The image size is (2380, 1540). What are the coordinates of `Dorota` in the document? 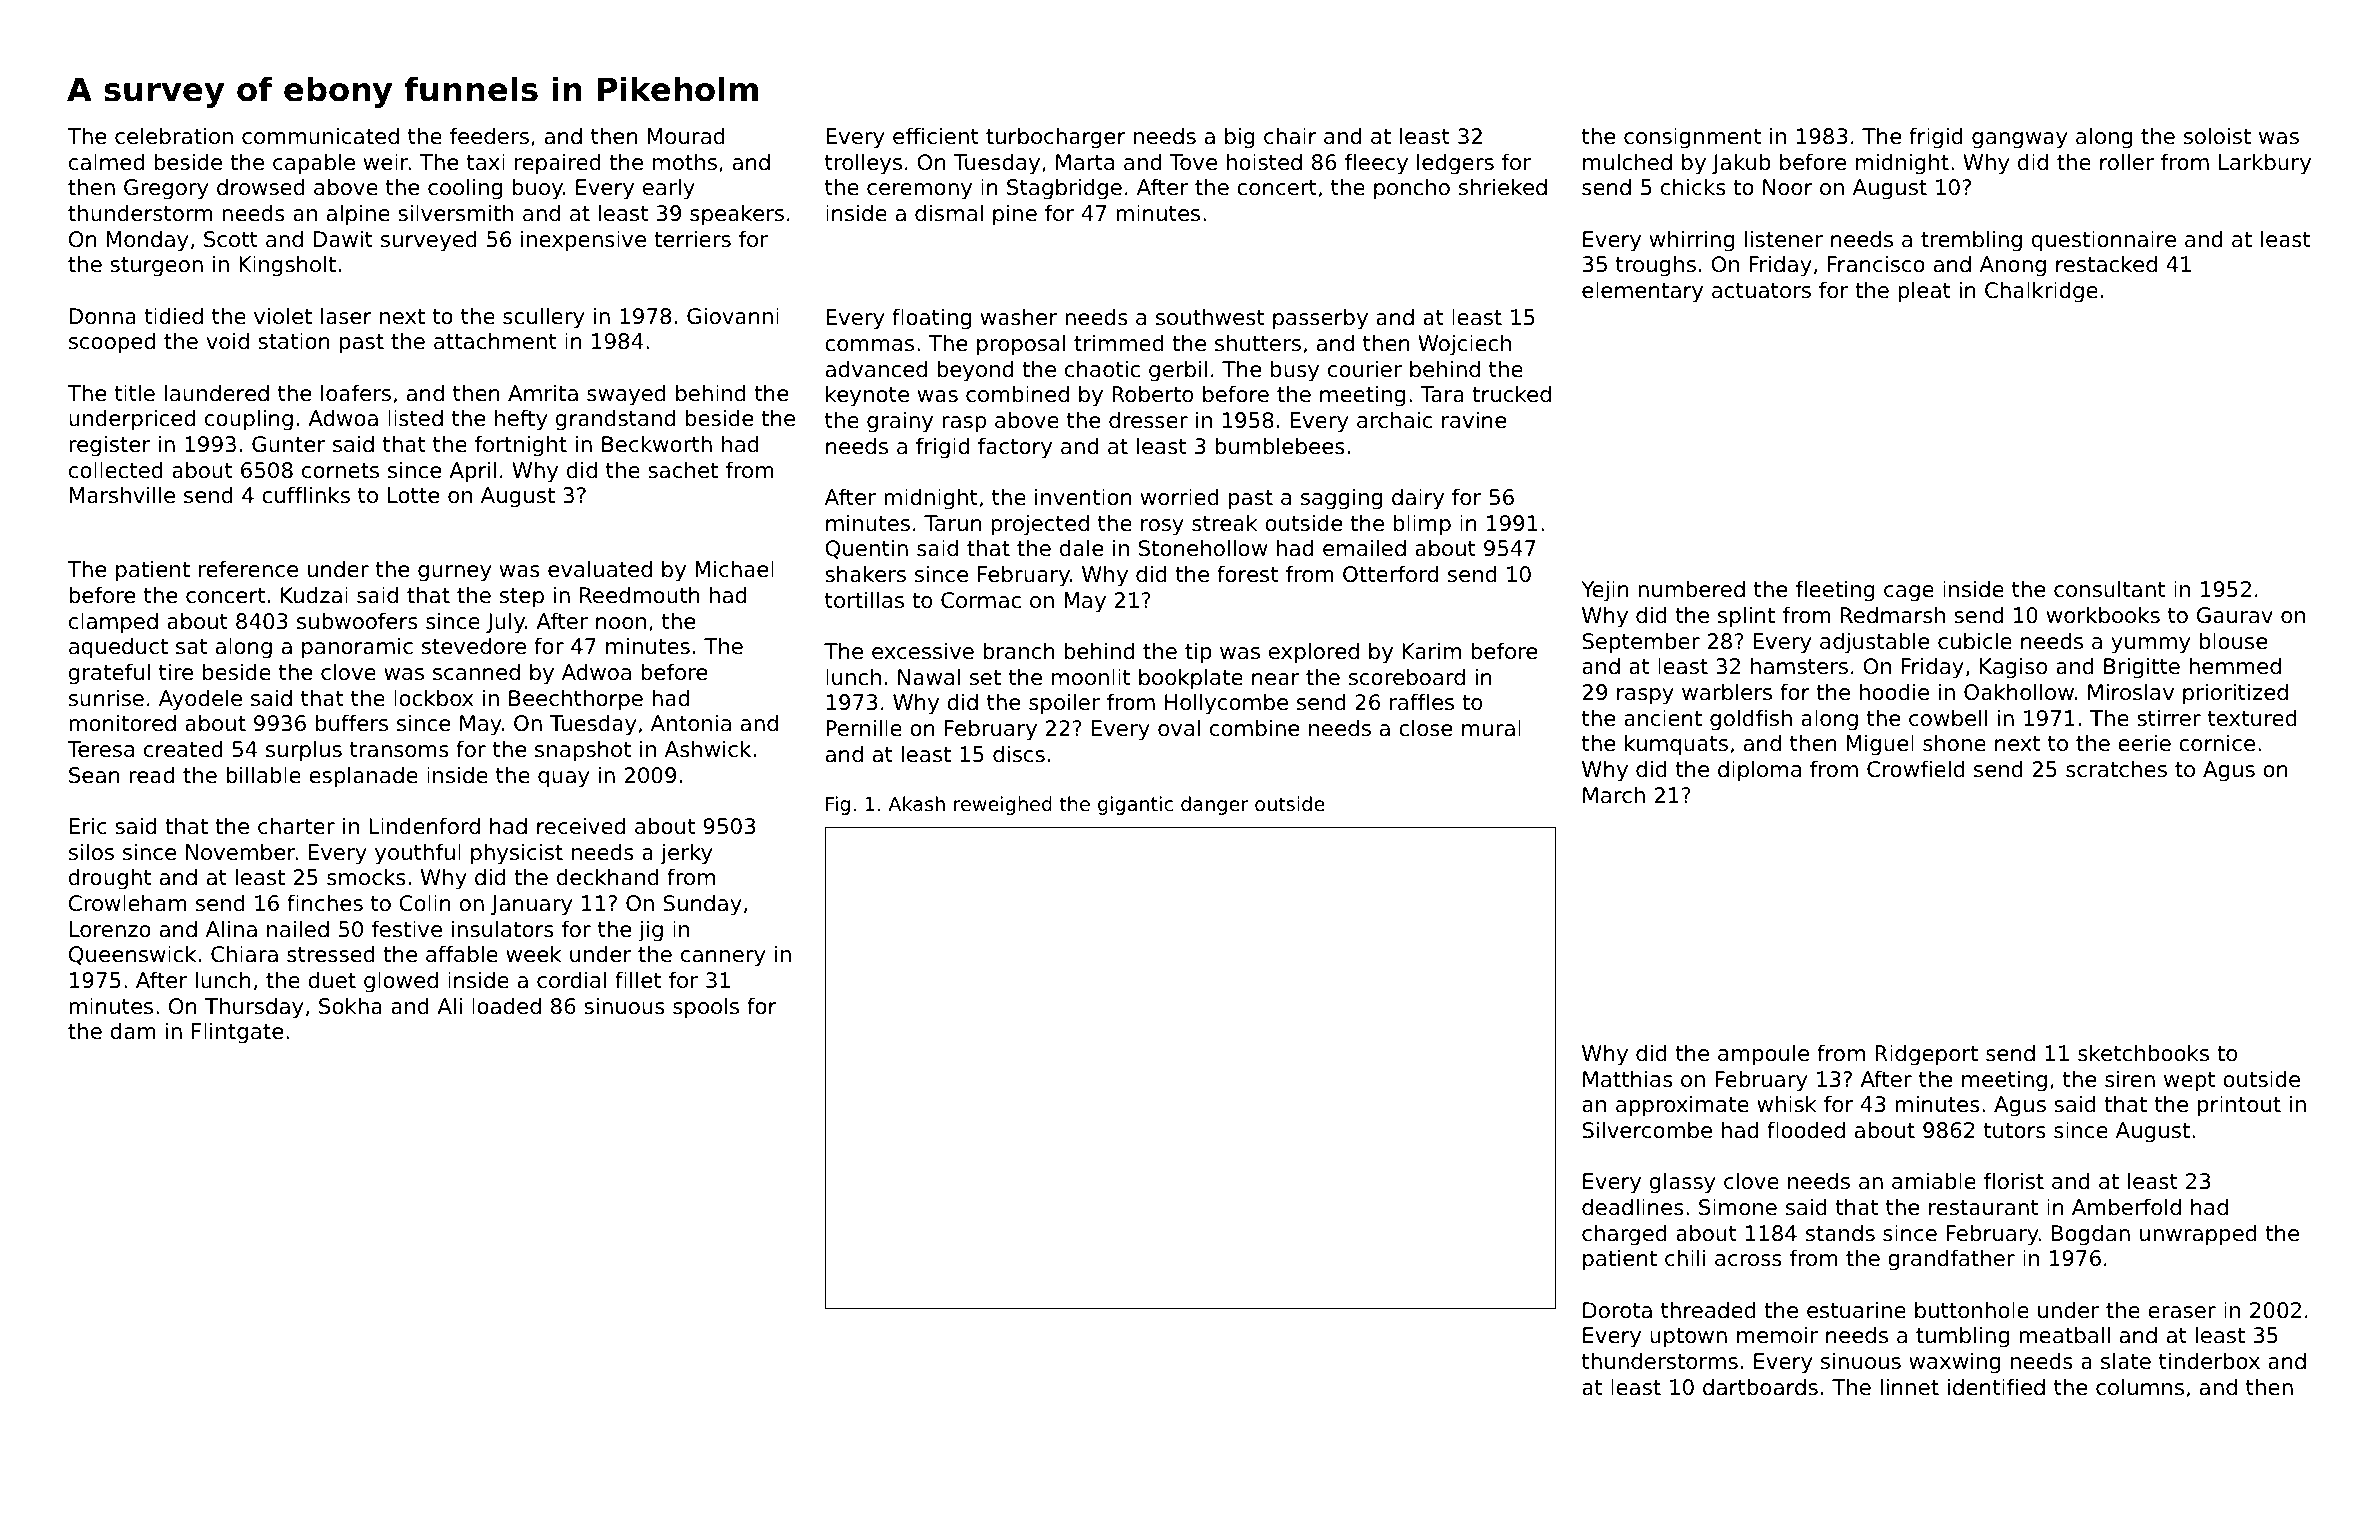 It's located at (1617, 1310).
